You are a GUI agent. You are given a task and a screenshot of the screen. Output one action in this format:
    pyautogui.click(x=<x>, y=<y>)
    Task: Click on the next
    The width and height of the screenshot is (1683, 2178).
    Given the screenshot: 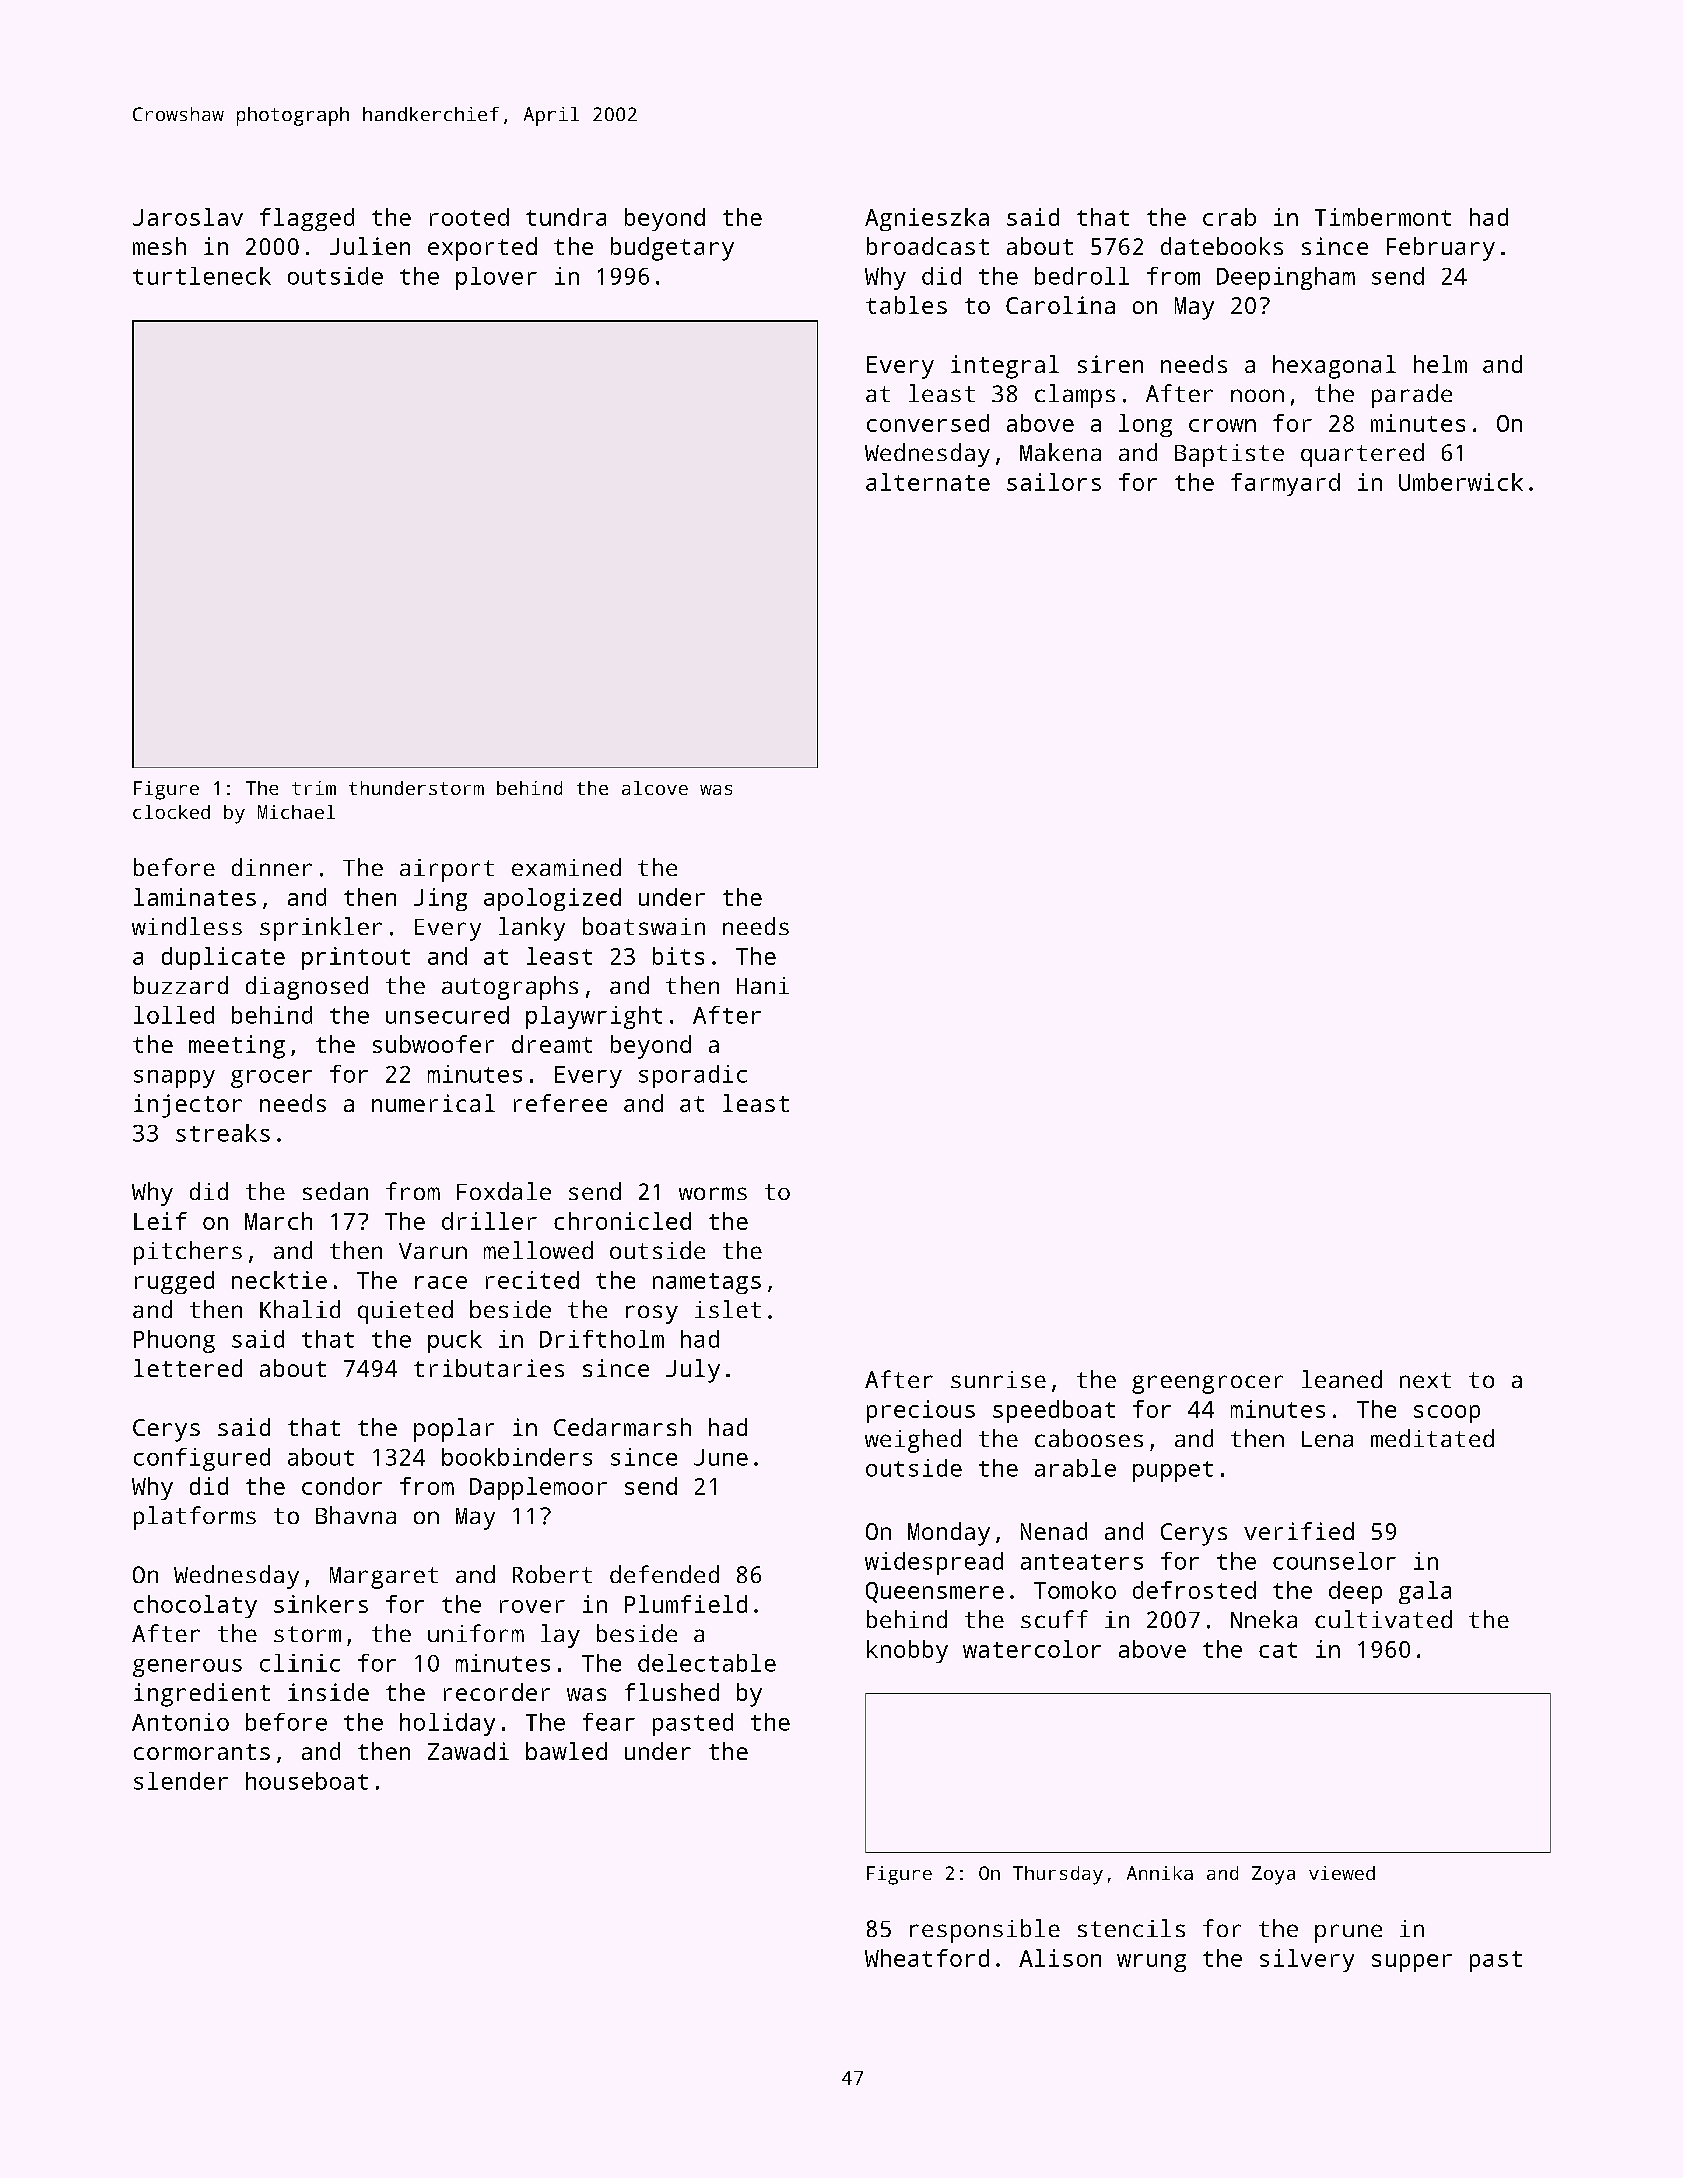 What is the action you would take?
    pyautogui.click(x=1425, y=1380)
